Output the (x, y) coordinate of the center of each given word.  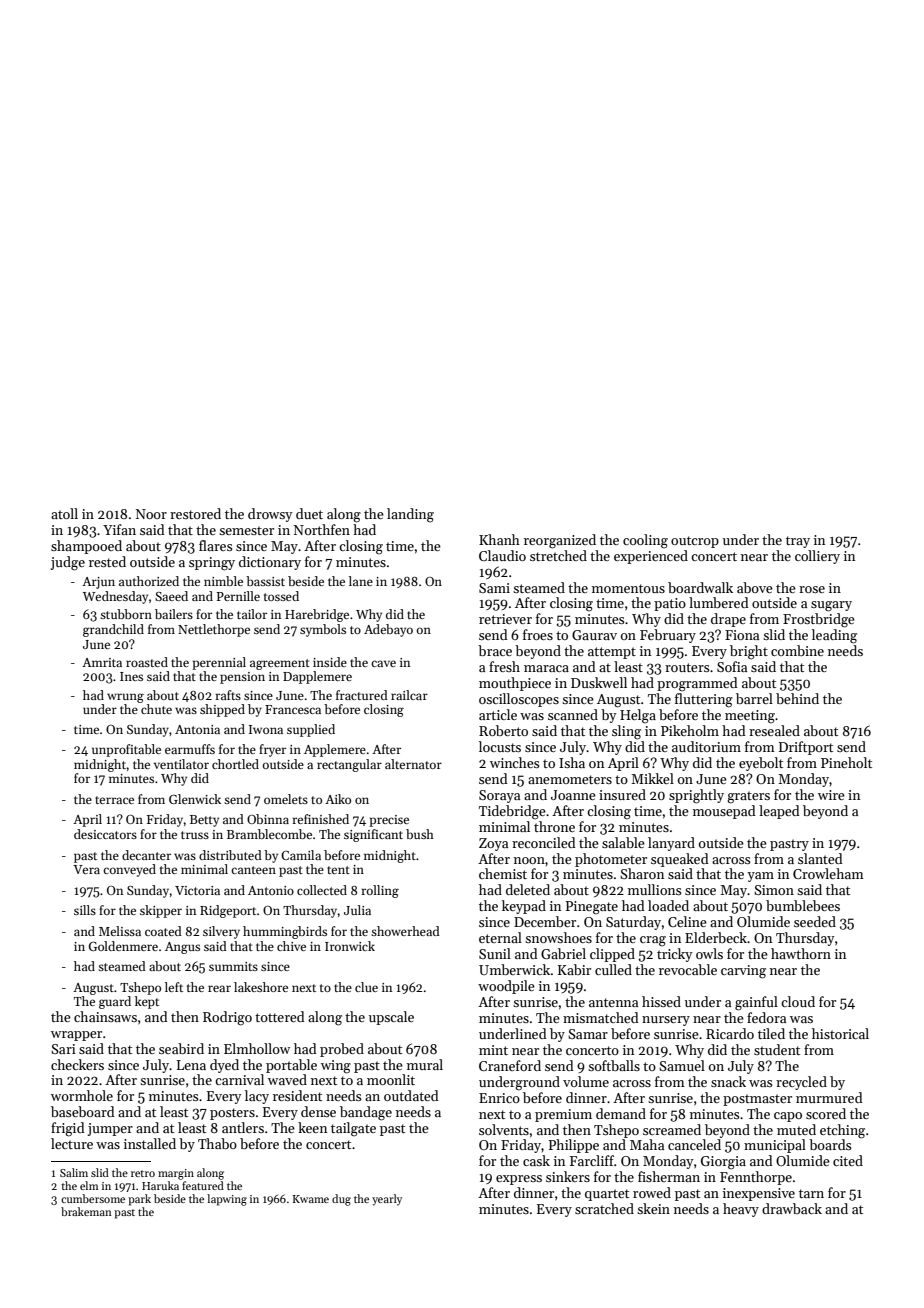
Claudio (502, 555)
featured (203, 1185)
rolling (380, 891)
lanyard (671, 844)
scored (826, 1113)
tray (798, 542)
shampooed (86, 547)
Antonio (271, 890)
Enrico (499, 1098)
